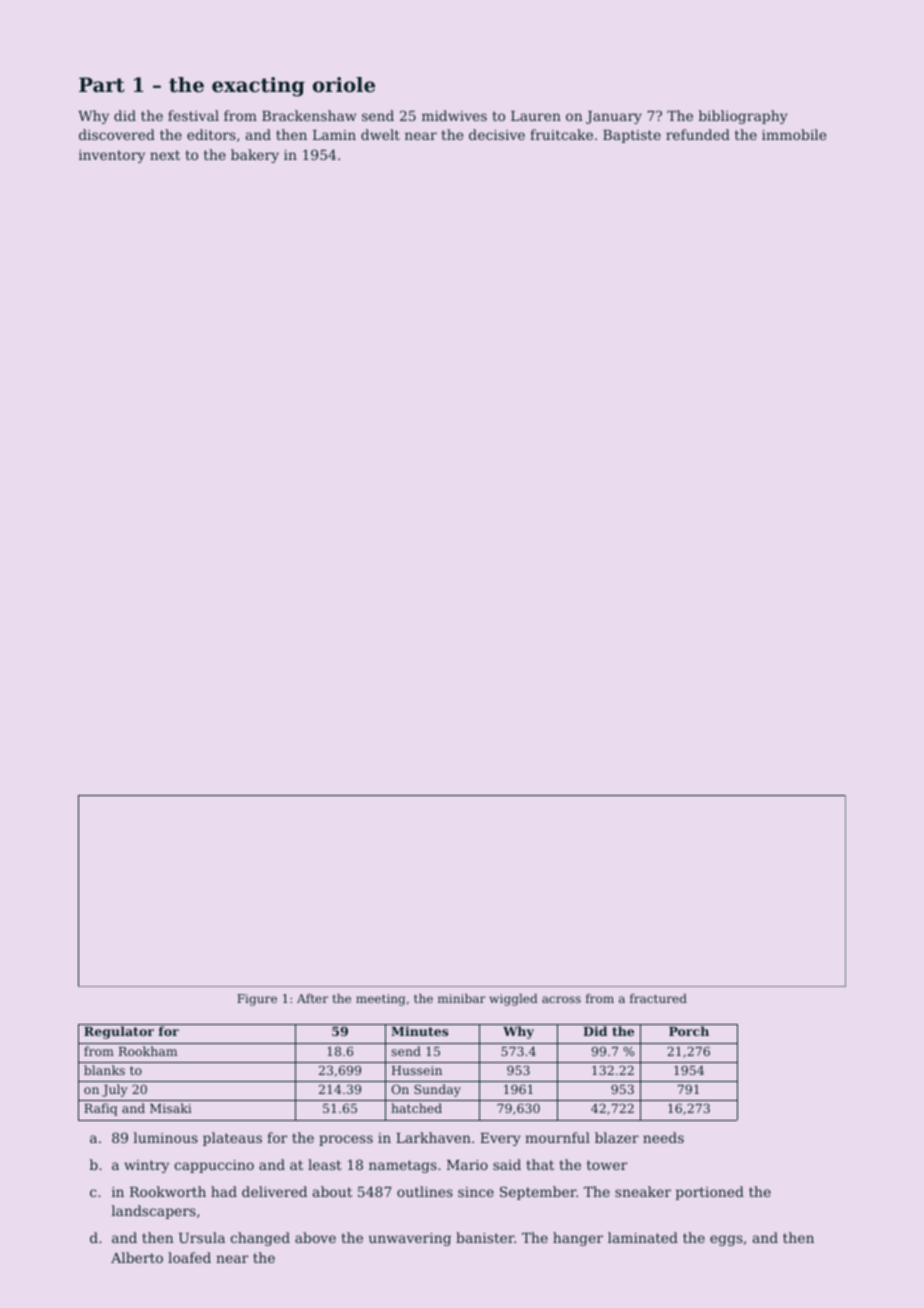 The width and height of the image is (924, 1308). What do you see at coordinates (433, 1137) in the image?
I see `Larkhaven` at bounding box center [433, 1137].
